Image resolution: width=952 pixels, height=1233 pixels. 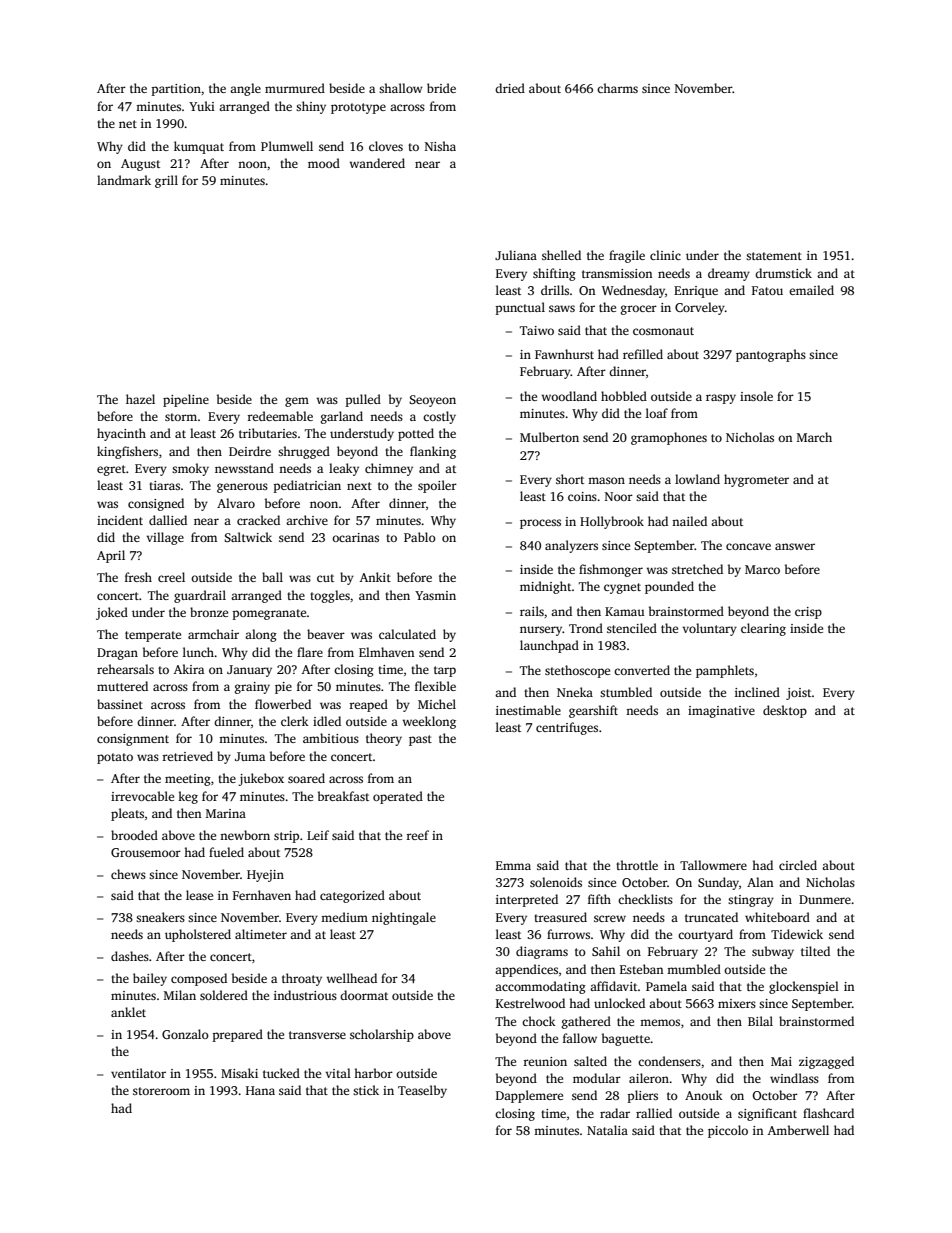 I want to click on smoky, so click(x=190, y=469).
